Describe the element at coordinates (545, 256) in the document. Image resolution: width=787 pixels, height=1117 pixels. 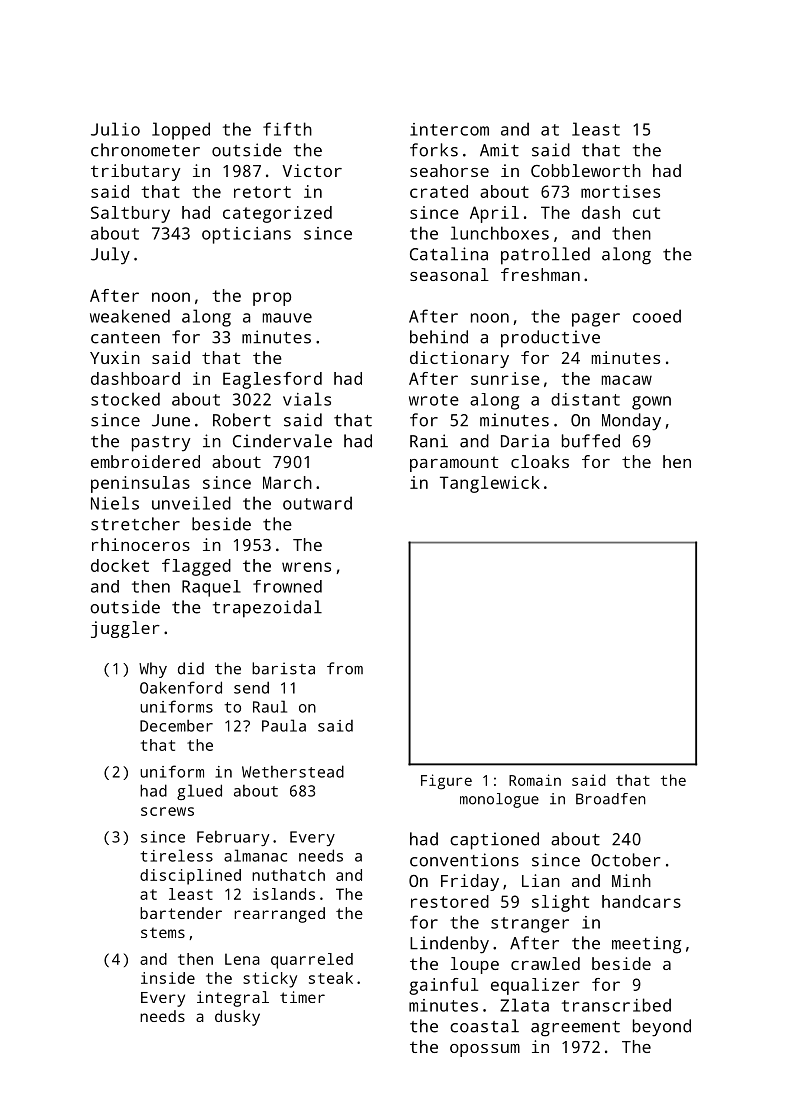
I see `patrolled` at that location.
